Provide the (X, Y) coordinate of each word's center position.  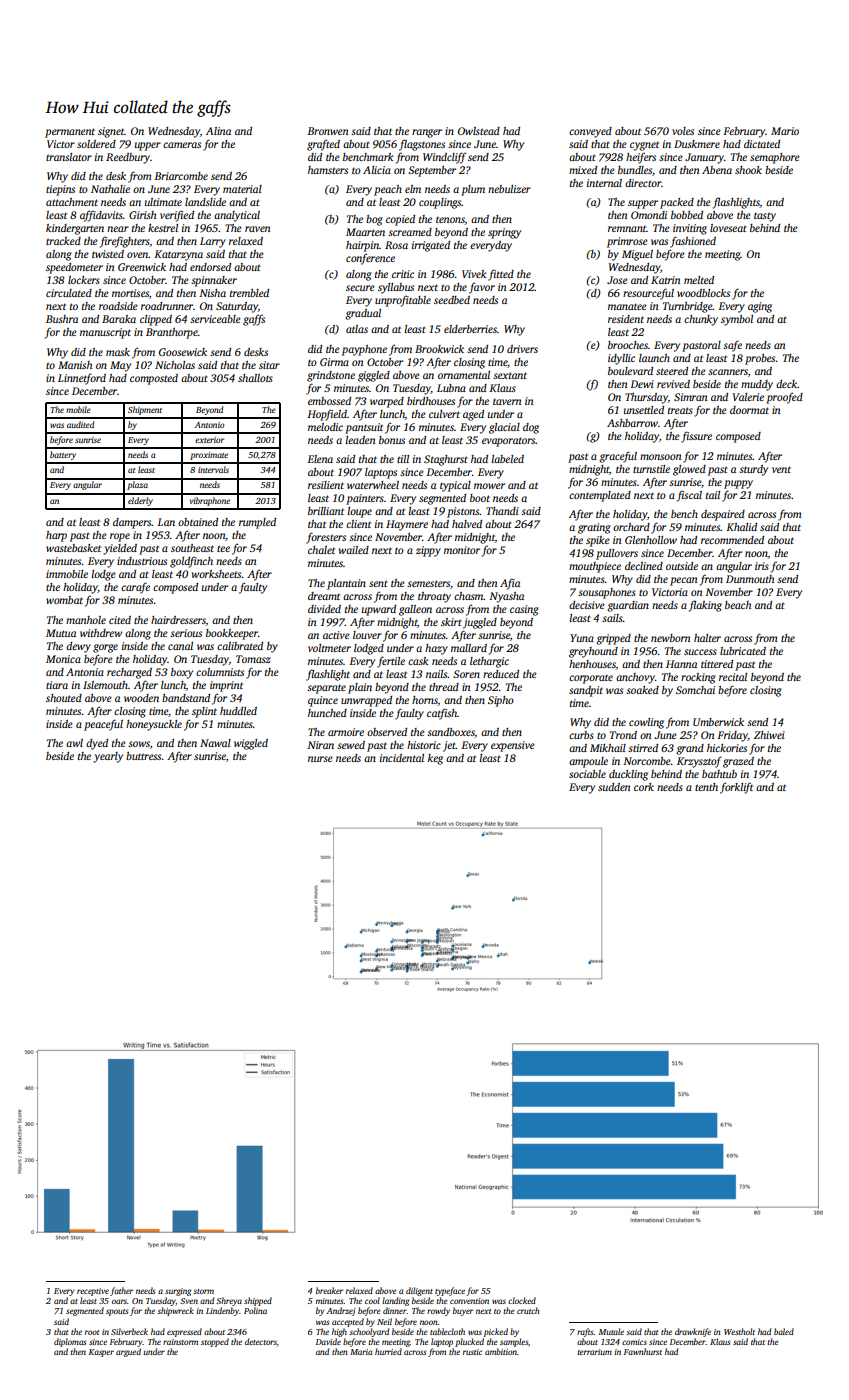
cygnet (644, 146)
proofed (784, 398)
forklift (736, 788)
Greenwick (142, 267)
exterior (209, 440)
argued (128, 1352)
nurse (320, 759)
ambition (501, 1351)
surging (178, 1292)
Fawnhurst (643, 1351)
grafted (323, 145)
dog (531, 428)
